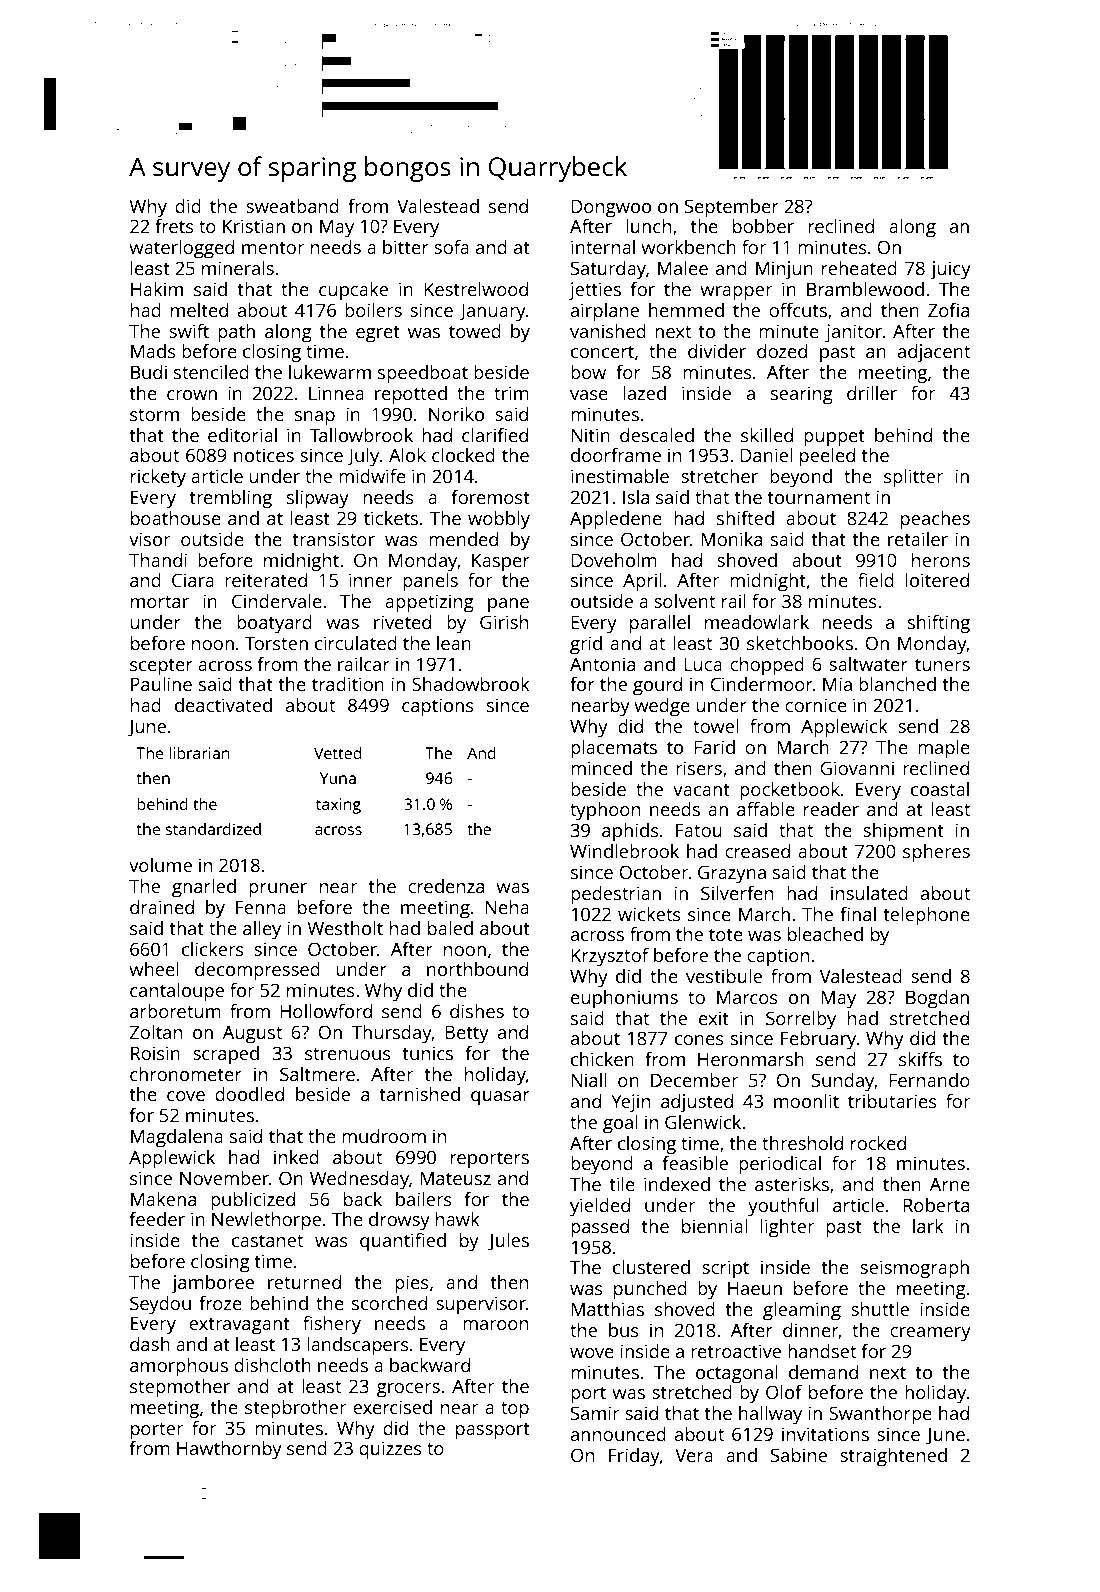 This document has height=1592, width=1100. What do you see at coordinates (927, 916) in the document?
I see `telephone` at bounding box center [927, 916].
